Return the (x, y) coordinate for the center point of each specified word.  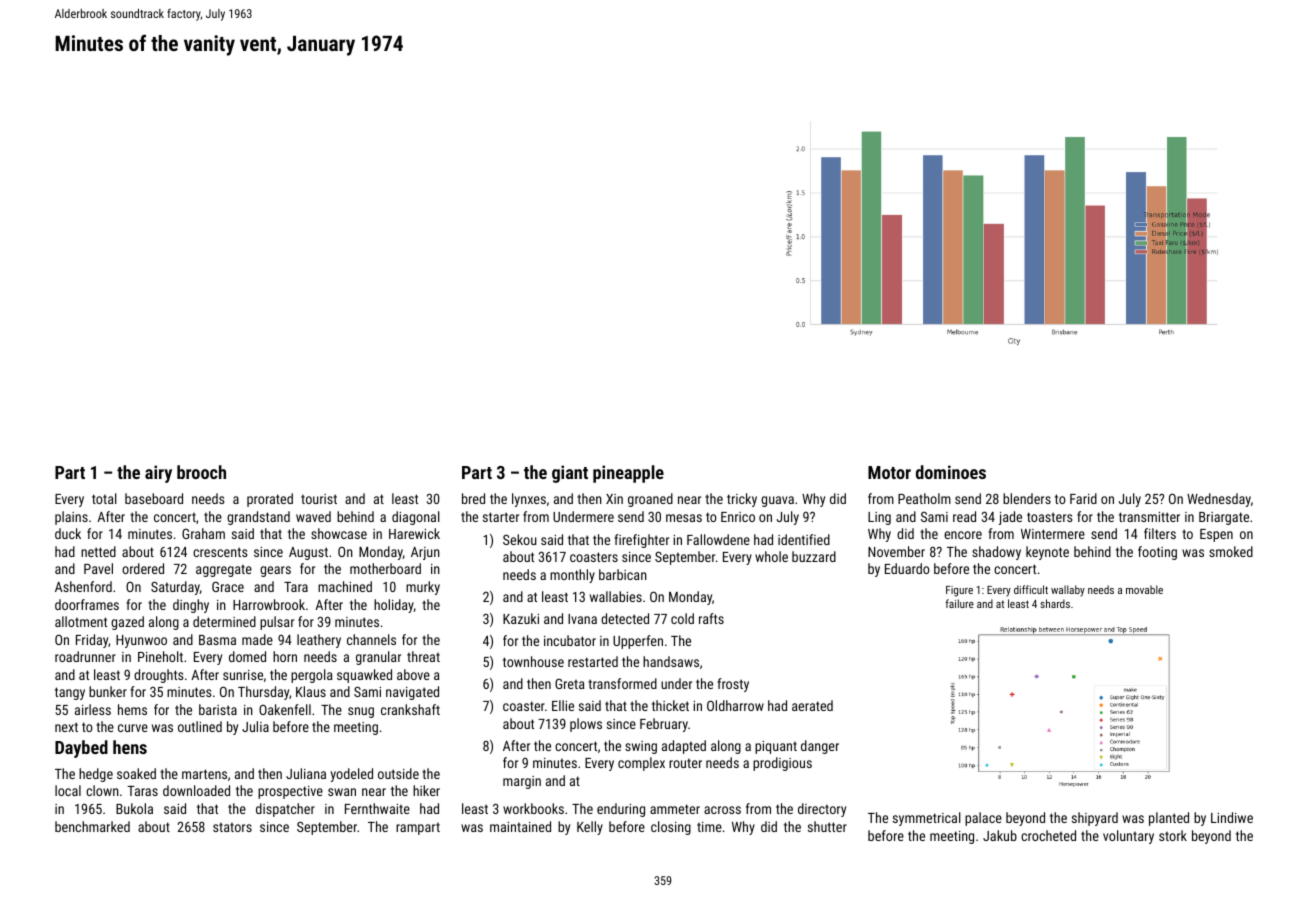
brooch (201, 472)
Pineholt (160, 656)
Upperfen (638, 642)
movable (1144, 589)
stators (232, 827)
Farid (1083, 498)
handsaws (671, 661)
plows (586, 725)
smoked (1231, 551)
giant (570, 474)
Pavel (98, 568)
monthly (572, 576)
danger (820, 747)
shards (1055, 603)
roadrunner (85, 656)
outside (398, 773)
